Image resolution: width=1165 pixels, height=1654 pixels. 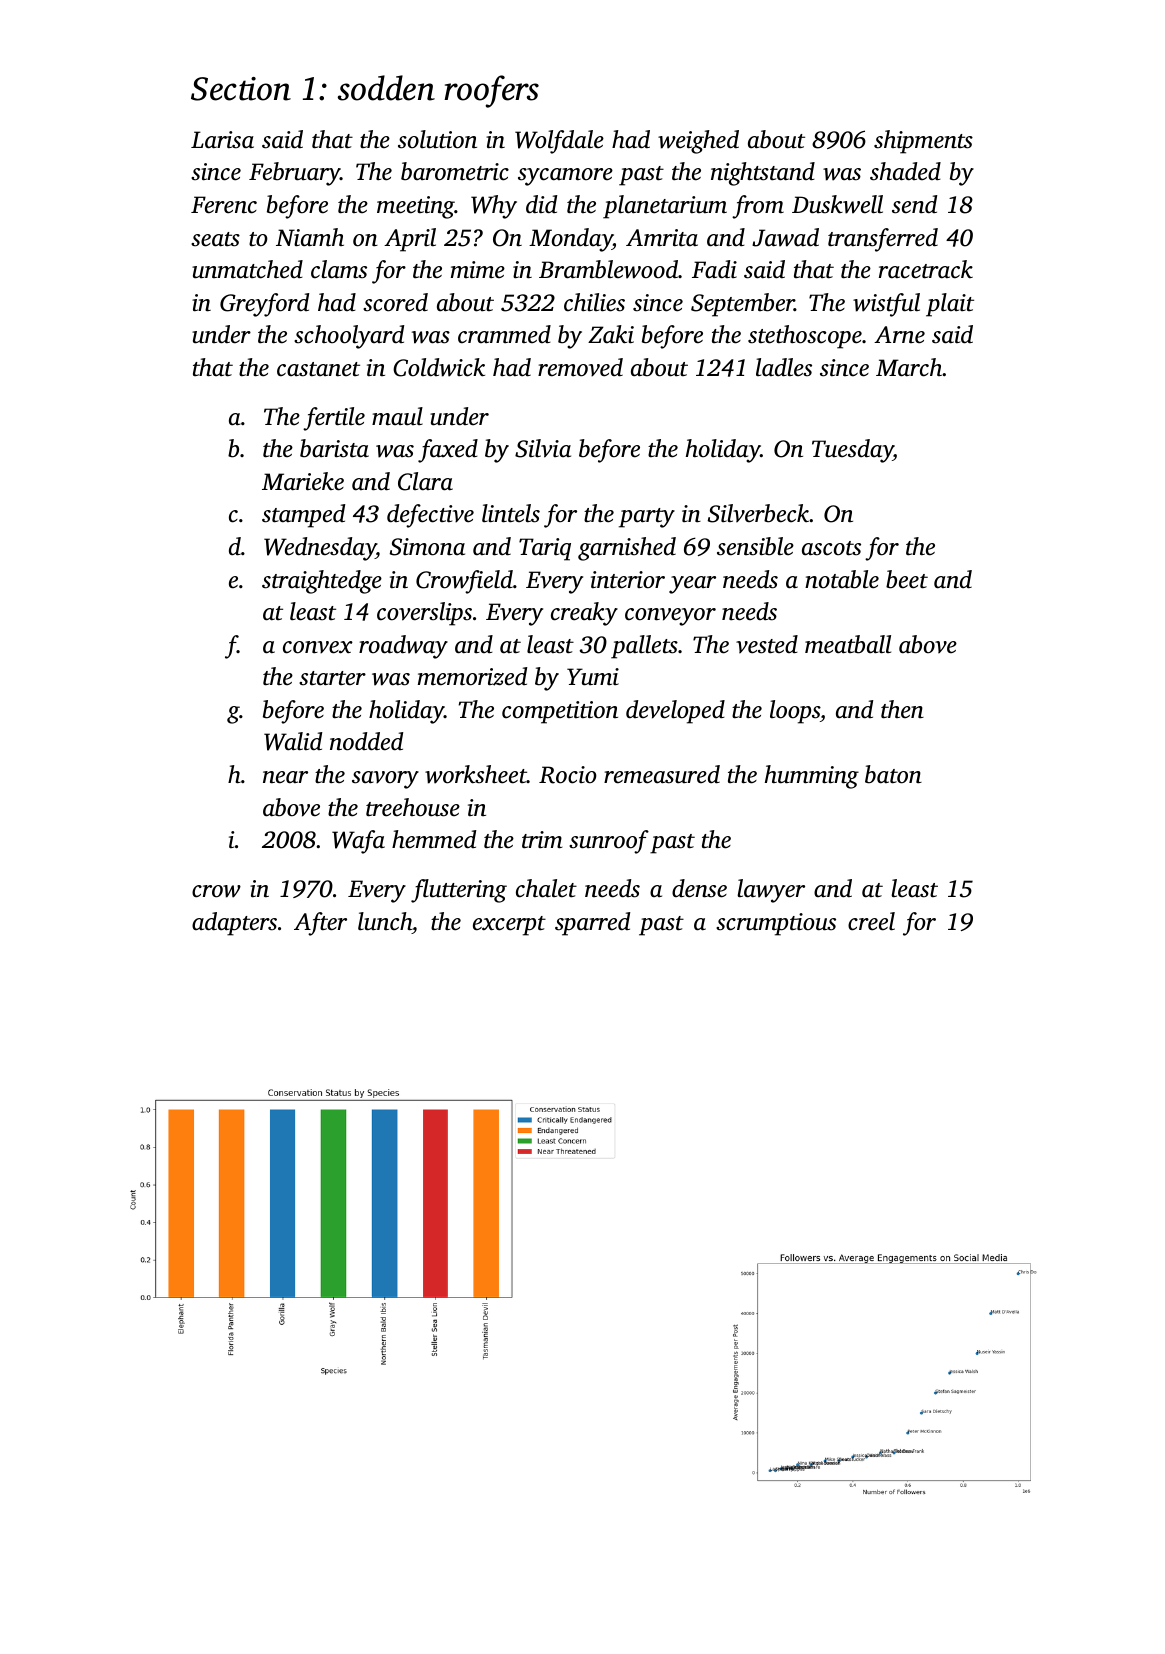 What do you see at coordinates (923, 142) in the page?
I see `shipments` at bounding box center [923, 142].
